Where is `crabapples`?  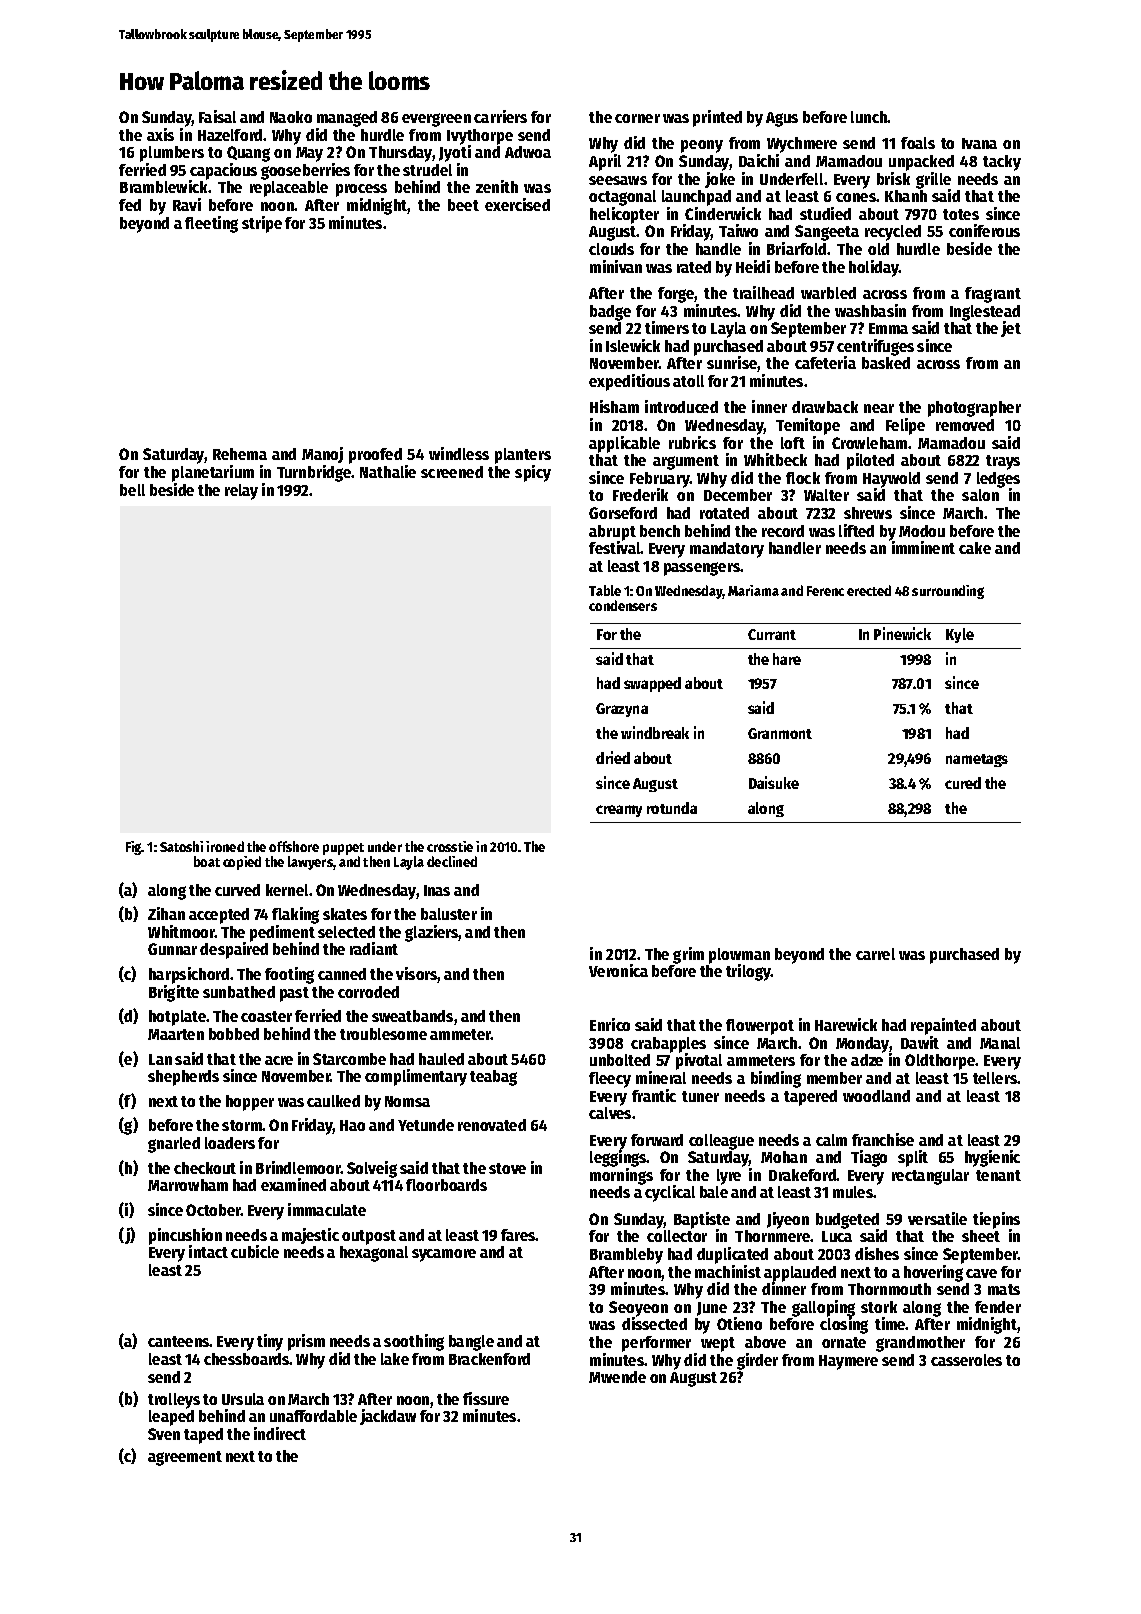 crabapples is located at coordinates (668, 1045).
